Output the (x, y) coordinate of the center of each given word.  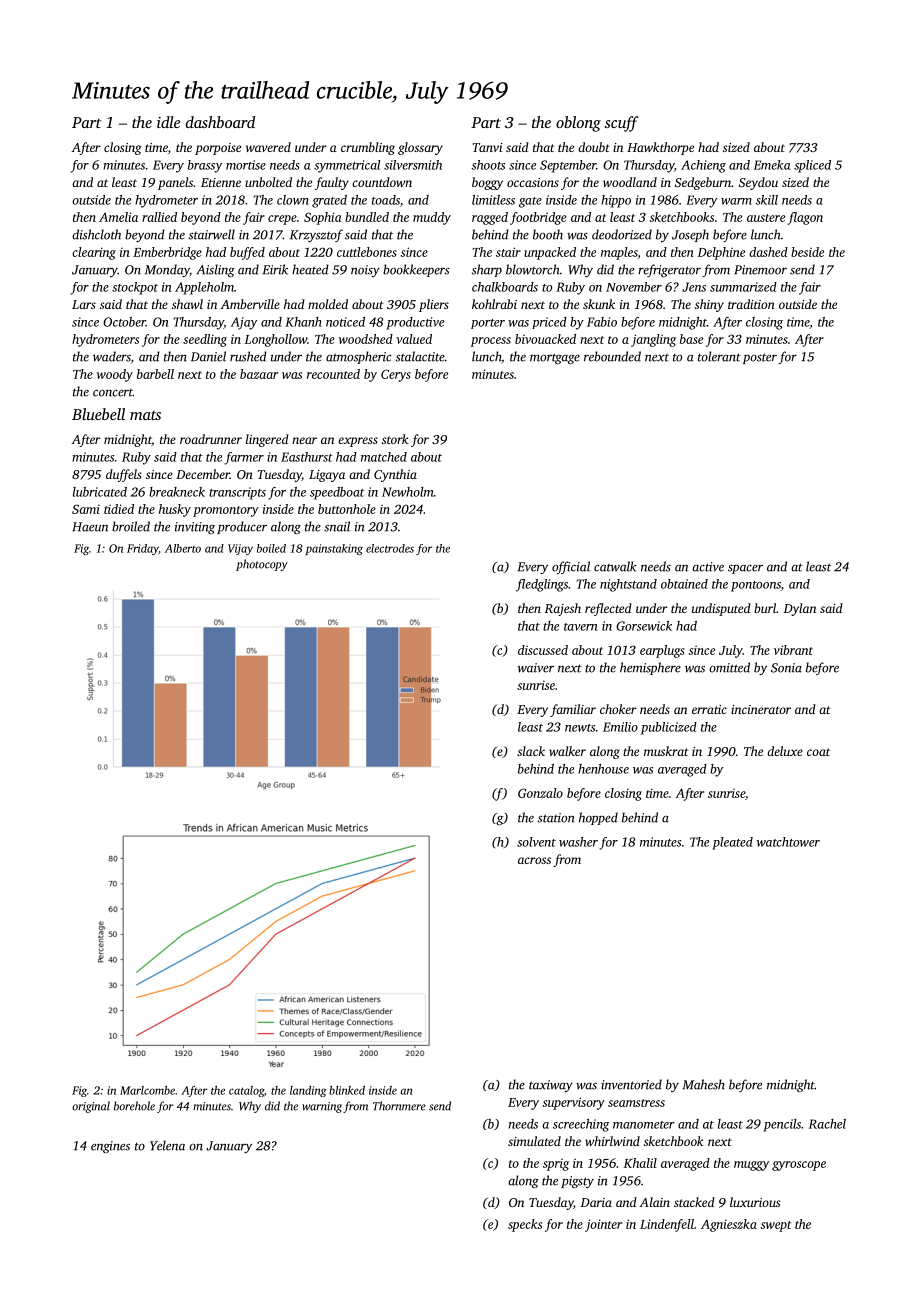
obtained (684, 584)
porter (488, 324)
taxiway (551, 1086)
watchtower (788, 842)
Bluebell (98, 414)
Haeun (90, 527)
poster (760, 358)
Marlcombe (147, 1090)
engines (110, 1147)
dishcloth (96, 234)
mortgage (555, 359)
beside (807, 252)
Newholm (408, 492)
